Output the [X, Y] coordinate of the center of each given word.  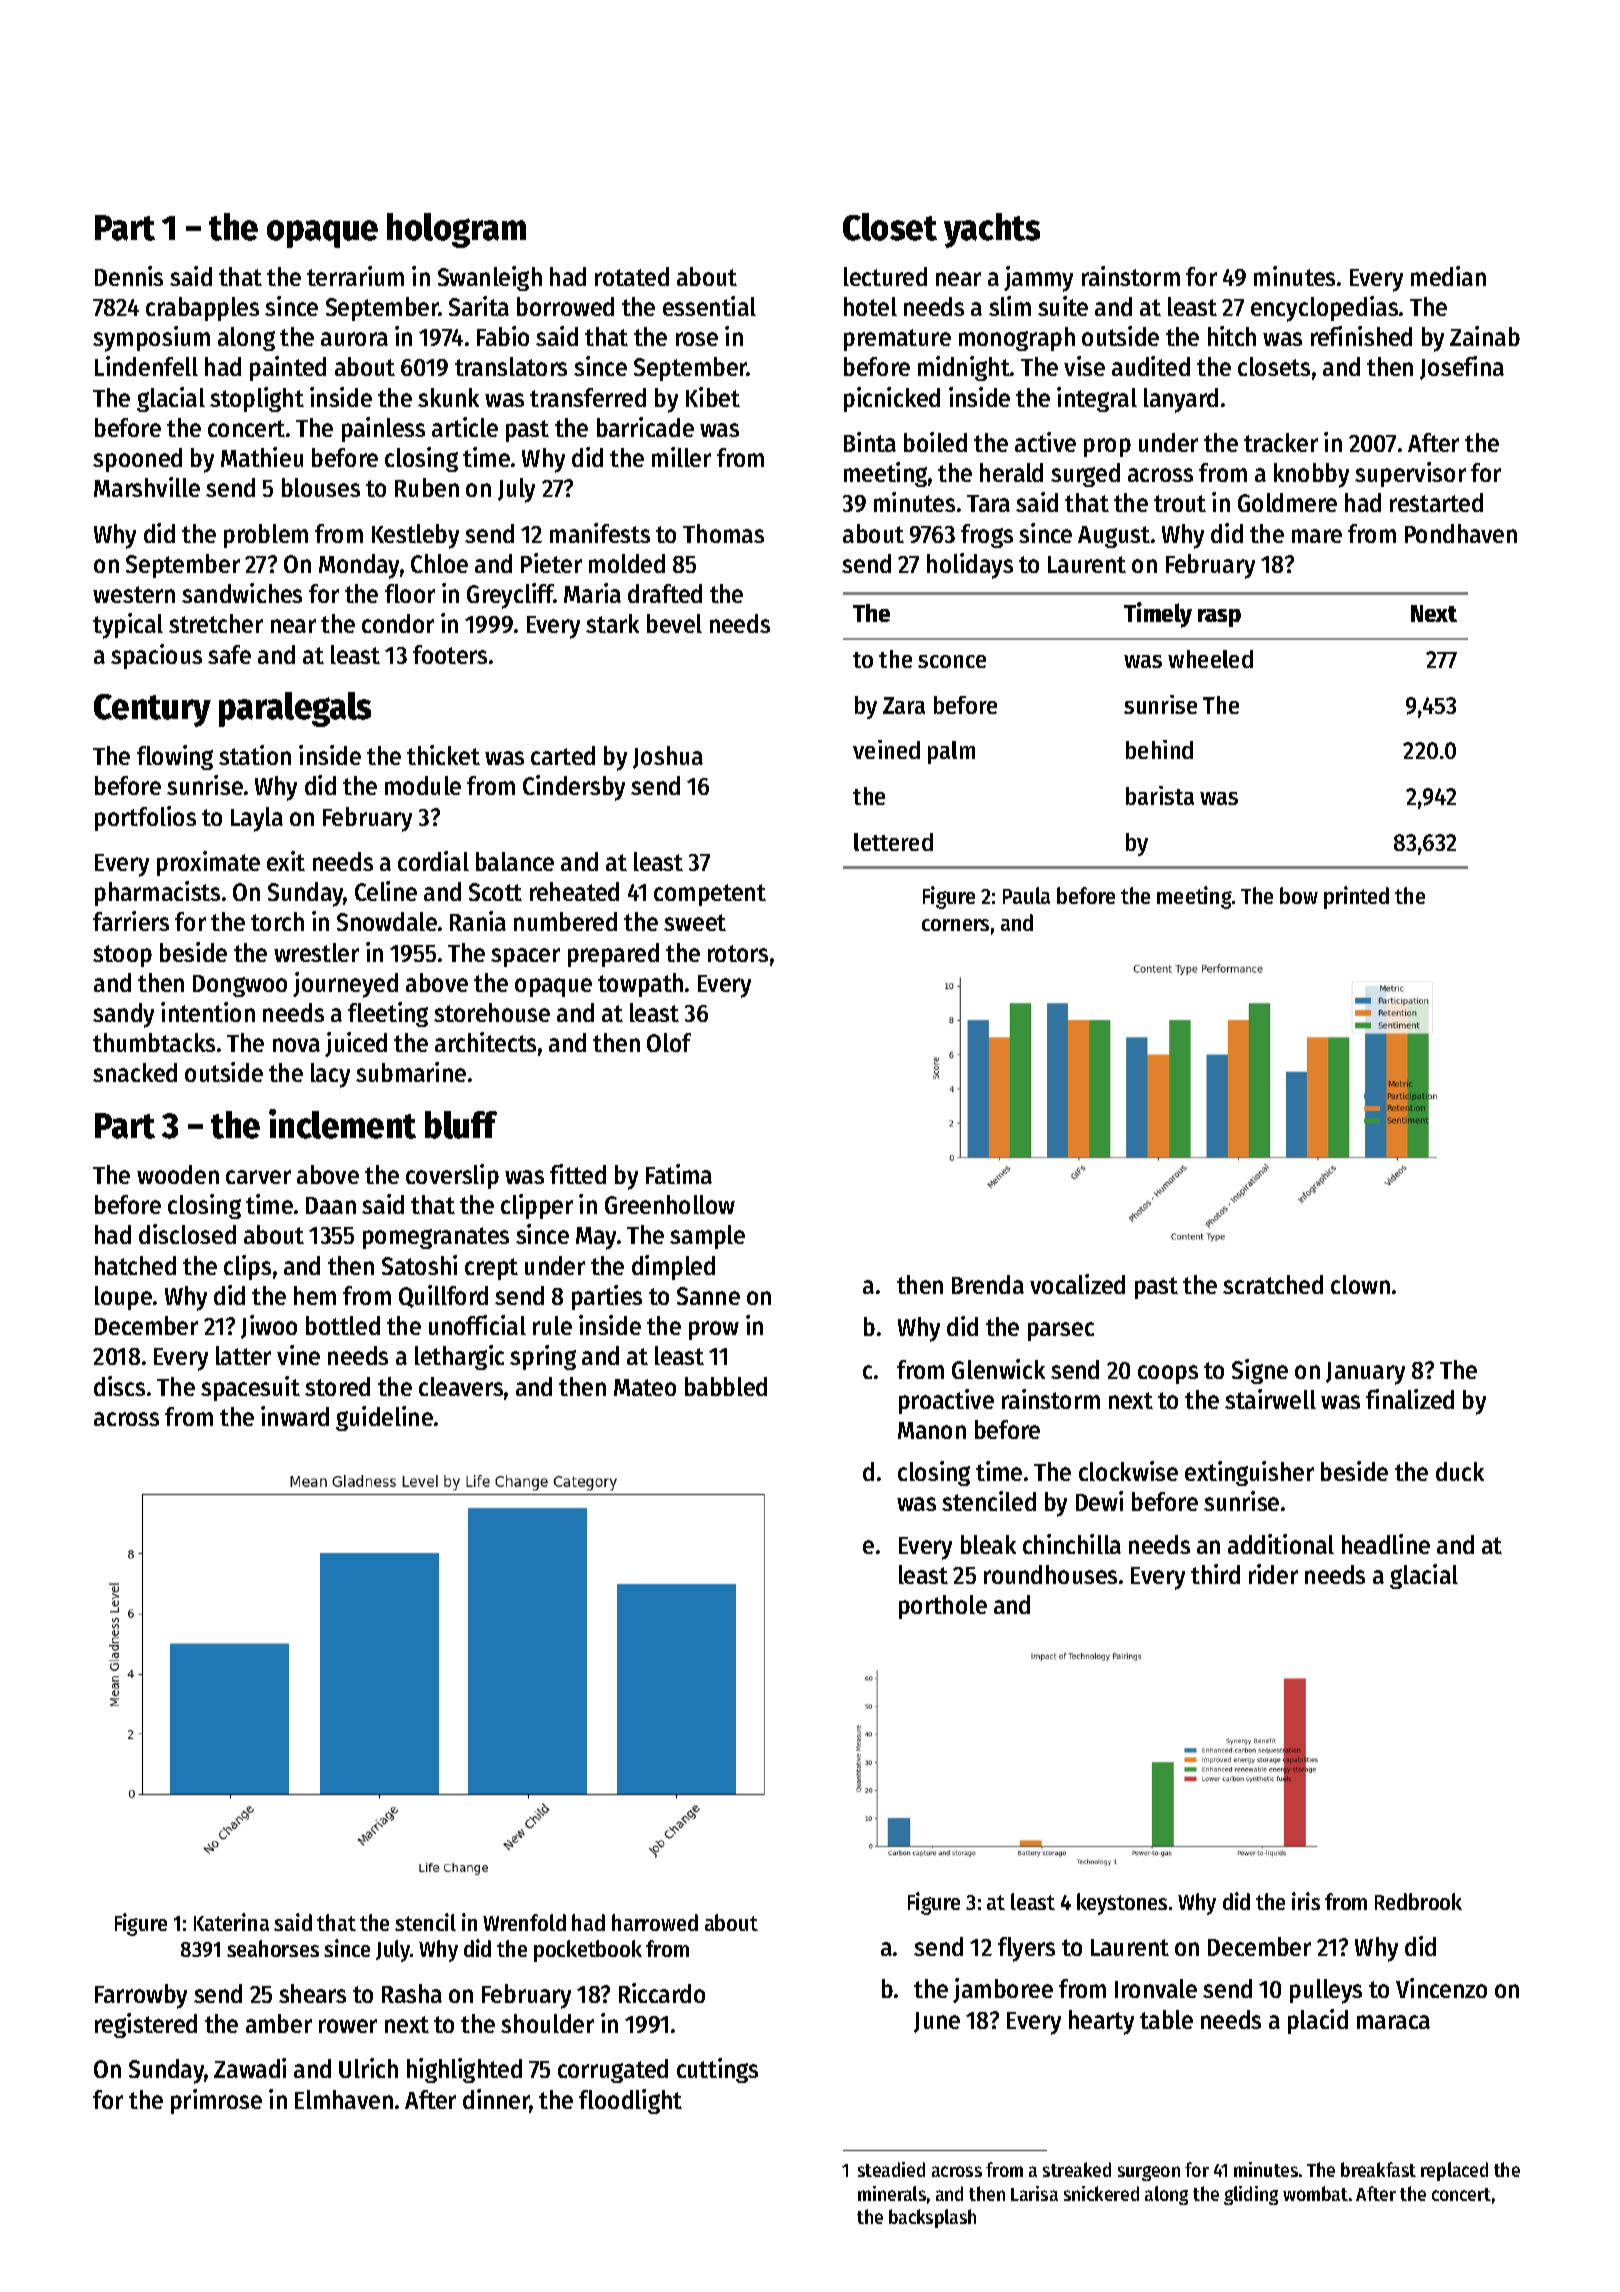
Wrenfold [524, 1922]
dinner [496, 2100]
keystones [1122, 1904]
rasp [1219, 618]
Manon [932, 1430]
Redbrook [1418, 1901]
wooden [178, 1174]
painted [288, 368]
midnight [964, 368]
